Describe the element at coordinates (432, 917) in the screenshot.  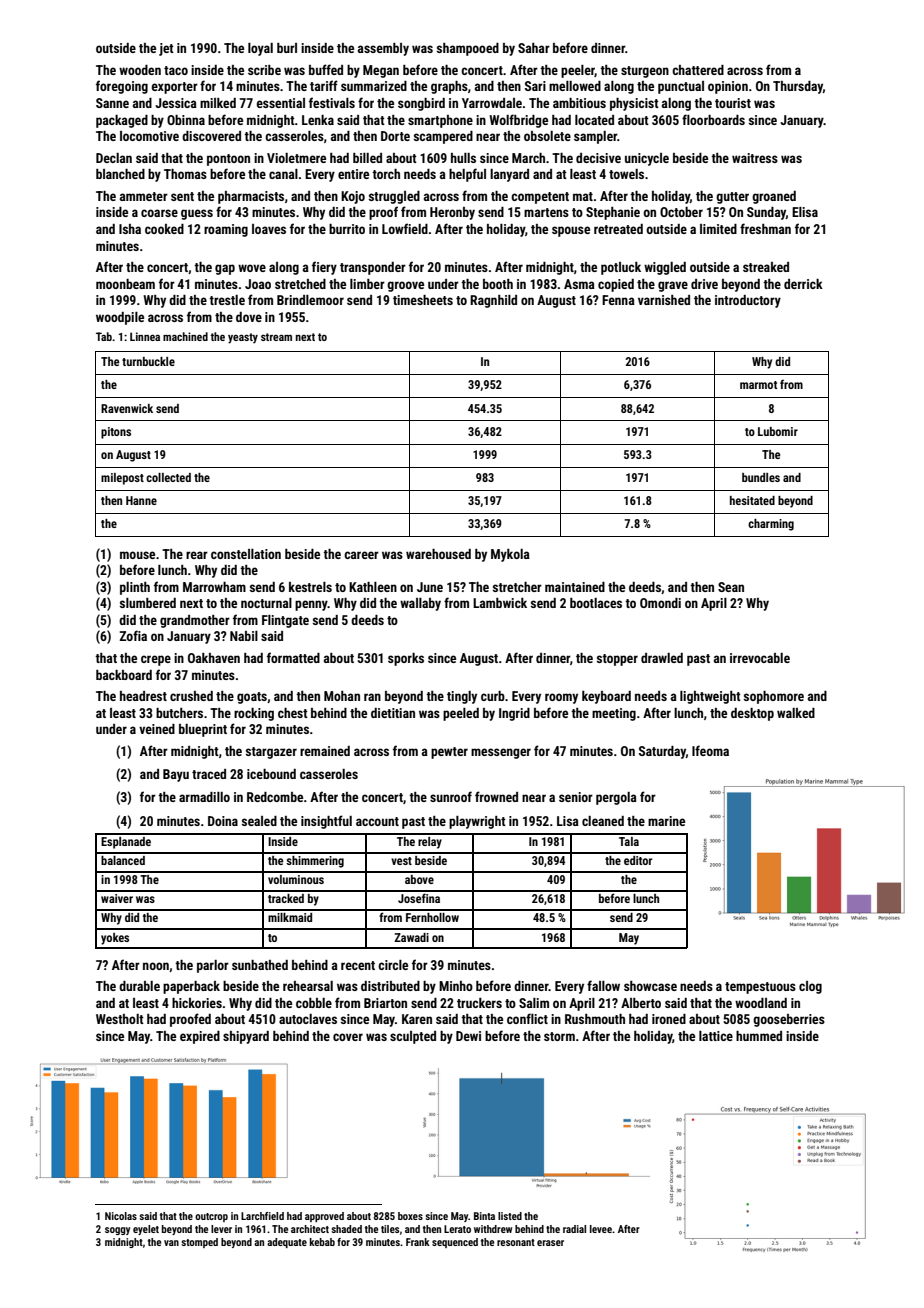
I see `Fernhollow` at that location.
